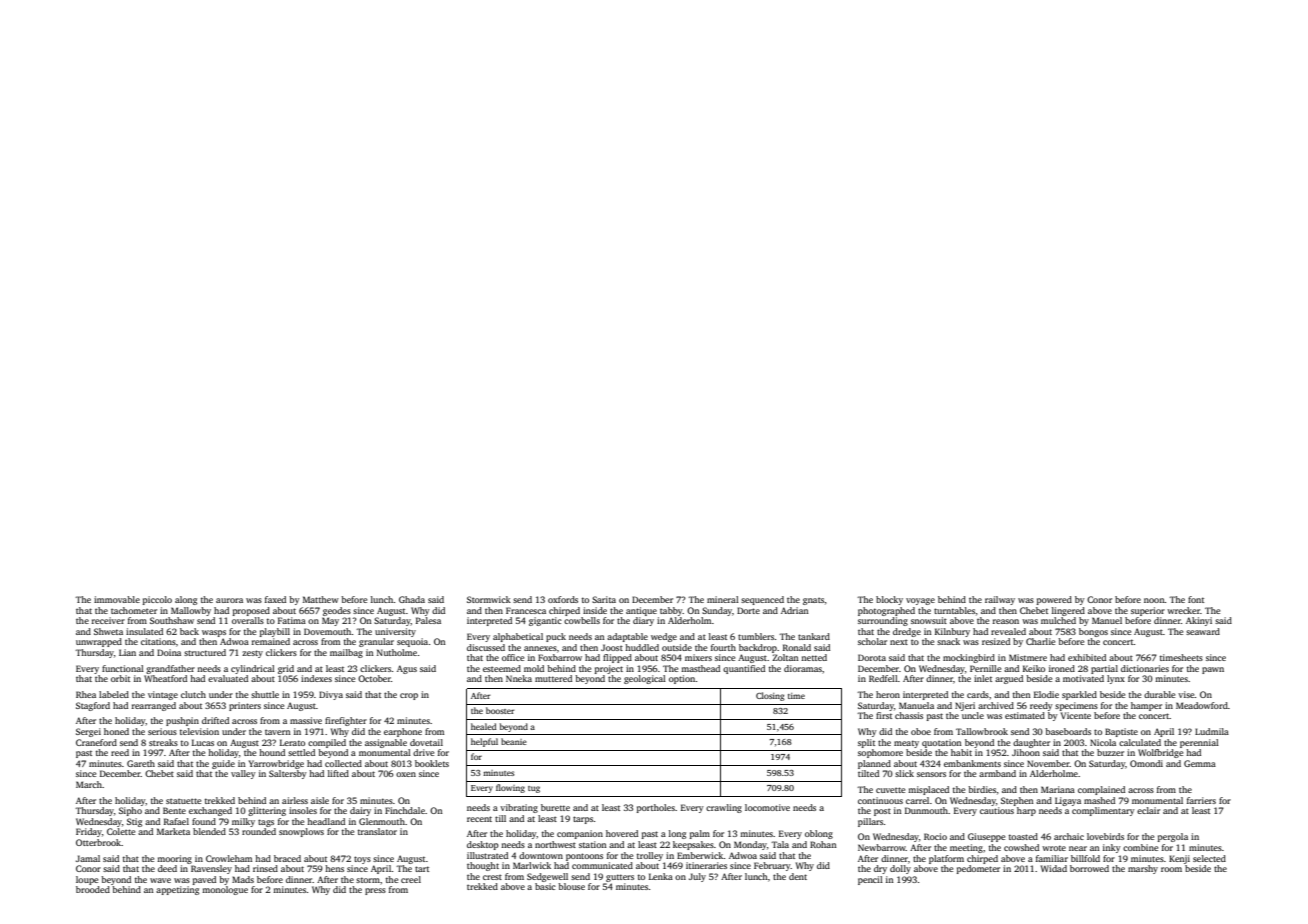 The width and height of the screenshot is (1308, 924). What do you see at coordinates (1186, 694) in the screenshot?
I see `vise` at bounding box center [1186, 694].
